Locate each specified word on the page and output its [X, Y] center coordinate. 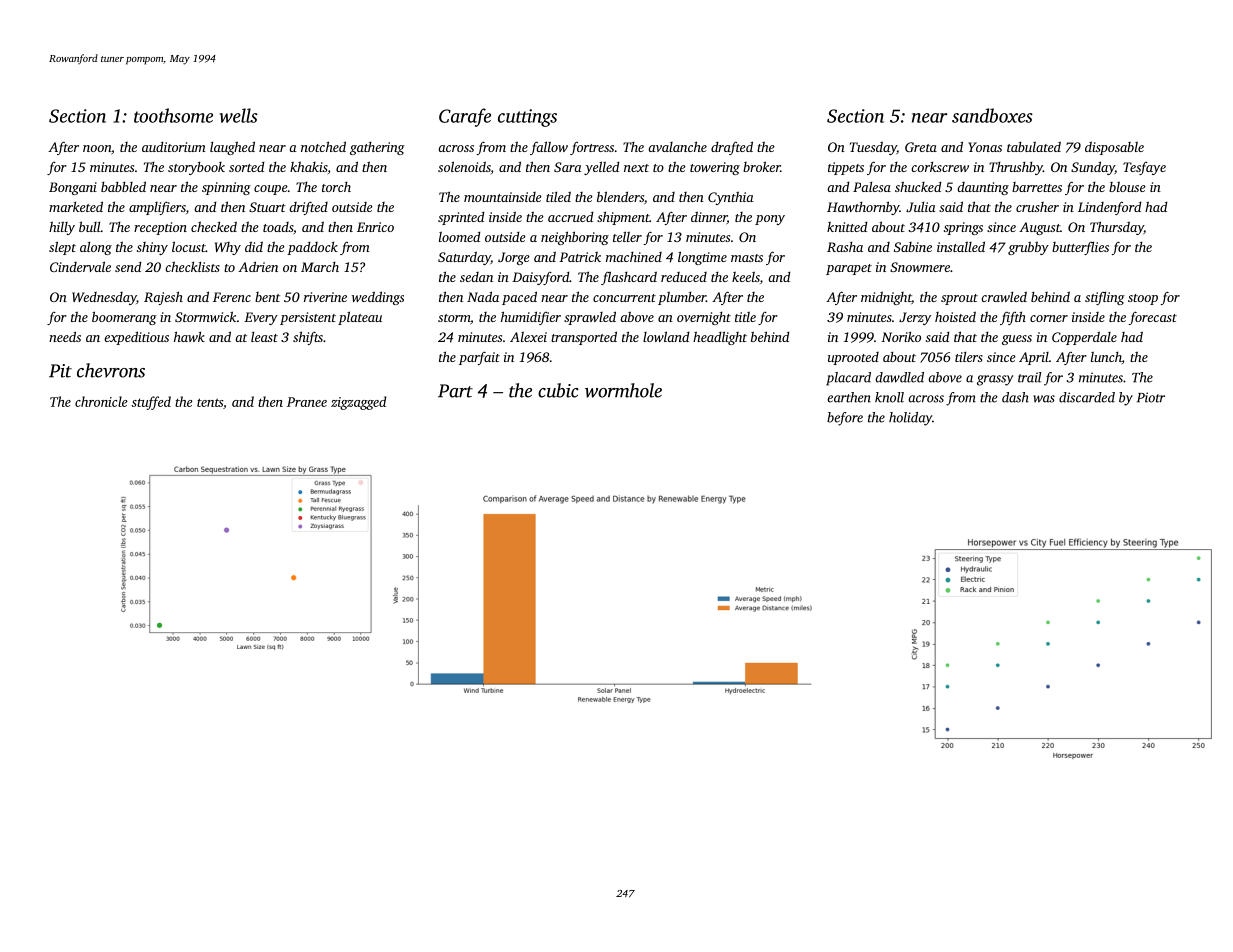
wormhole [623, 390]
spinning [226, 188]
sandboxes [992, 115]
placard [848, 379]
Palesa [872, 187]
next [636, 168]
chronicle [101, 401]
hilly [62, 228]
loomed [460, 237]
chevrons [111, 370]
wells [238, 115]
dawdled [899, 377]
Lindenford [1110, 208]
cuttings [527, 118]
